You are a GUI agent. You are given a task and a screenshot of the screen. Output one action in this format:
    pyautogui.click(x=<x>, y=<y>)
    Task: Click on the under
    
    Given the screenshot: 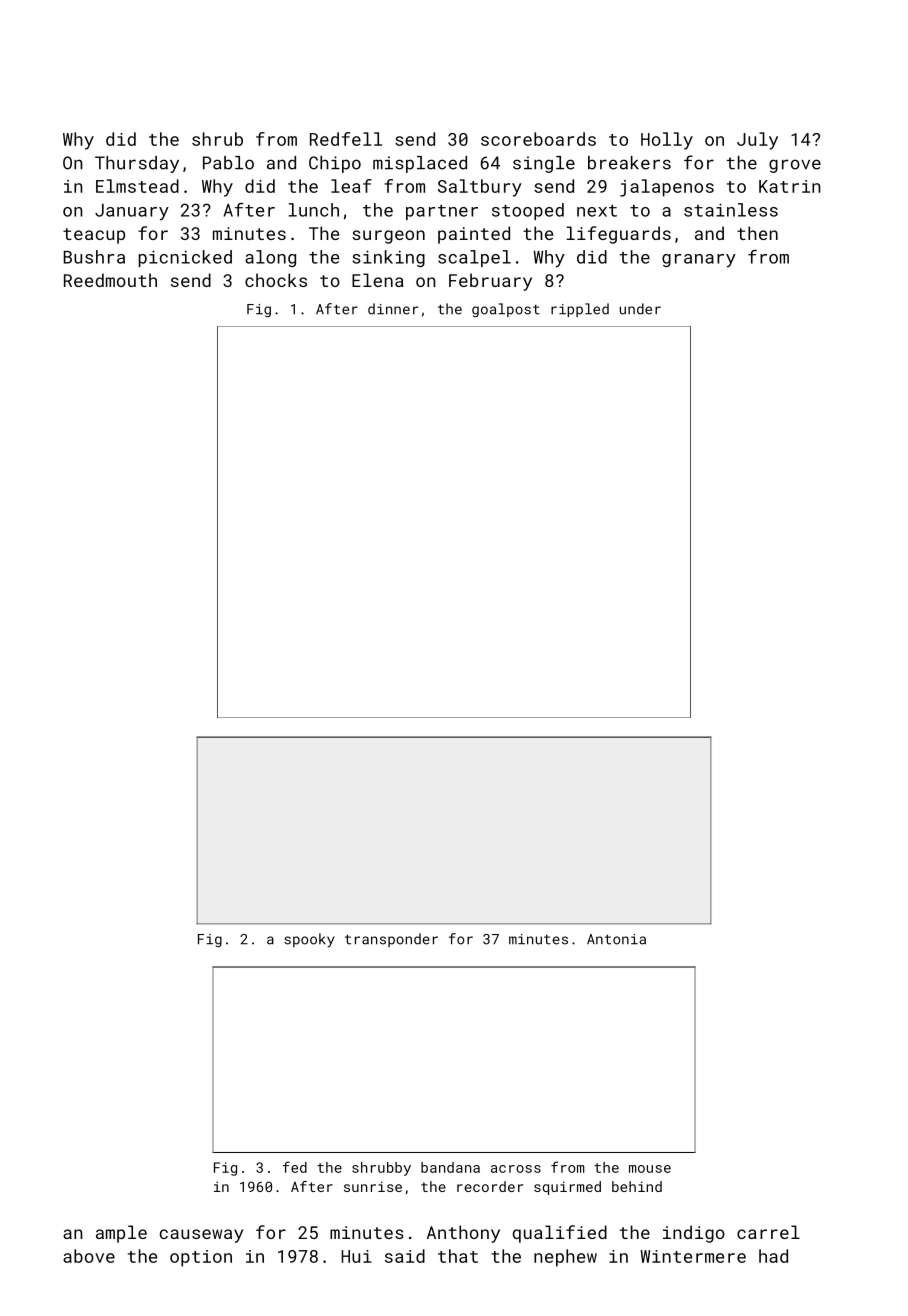 What is the action you would take?
    pyautogui.click(x=640, y=309)
